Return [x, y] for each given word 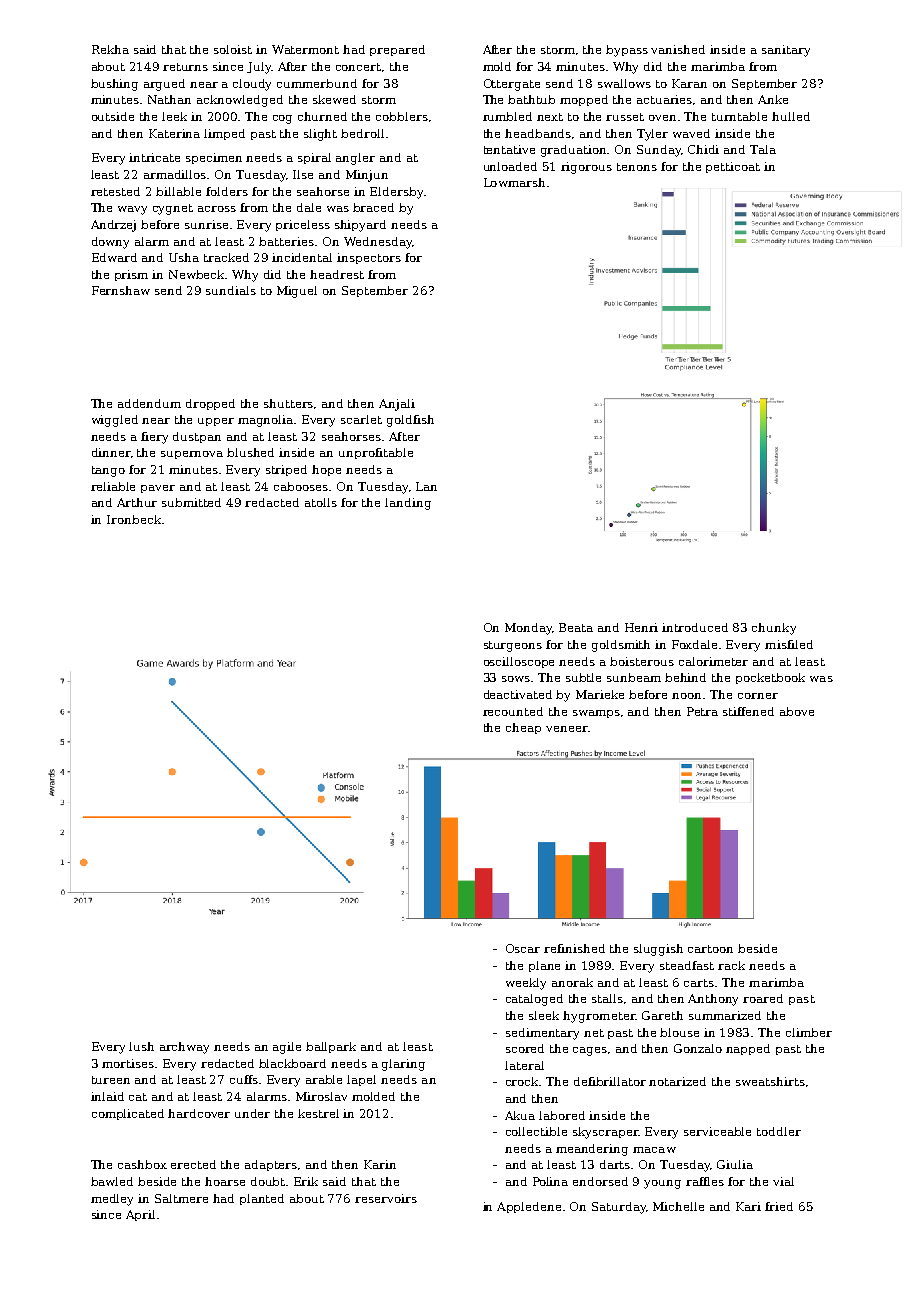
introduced [695, 627]
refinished [574, 948]
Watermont [305, 49]
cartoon [710, 949]
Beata [576, 627]
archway [184, 1048]
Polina [550, 1181]
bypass [627, 51]
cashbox [142, 1164]
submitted [191, 502]
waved [691, 133]
